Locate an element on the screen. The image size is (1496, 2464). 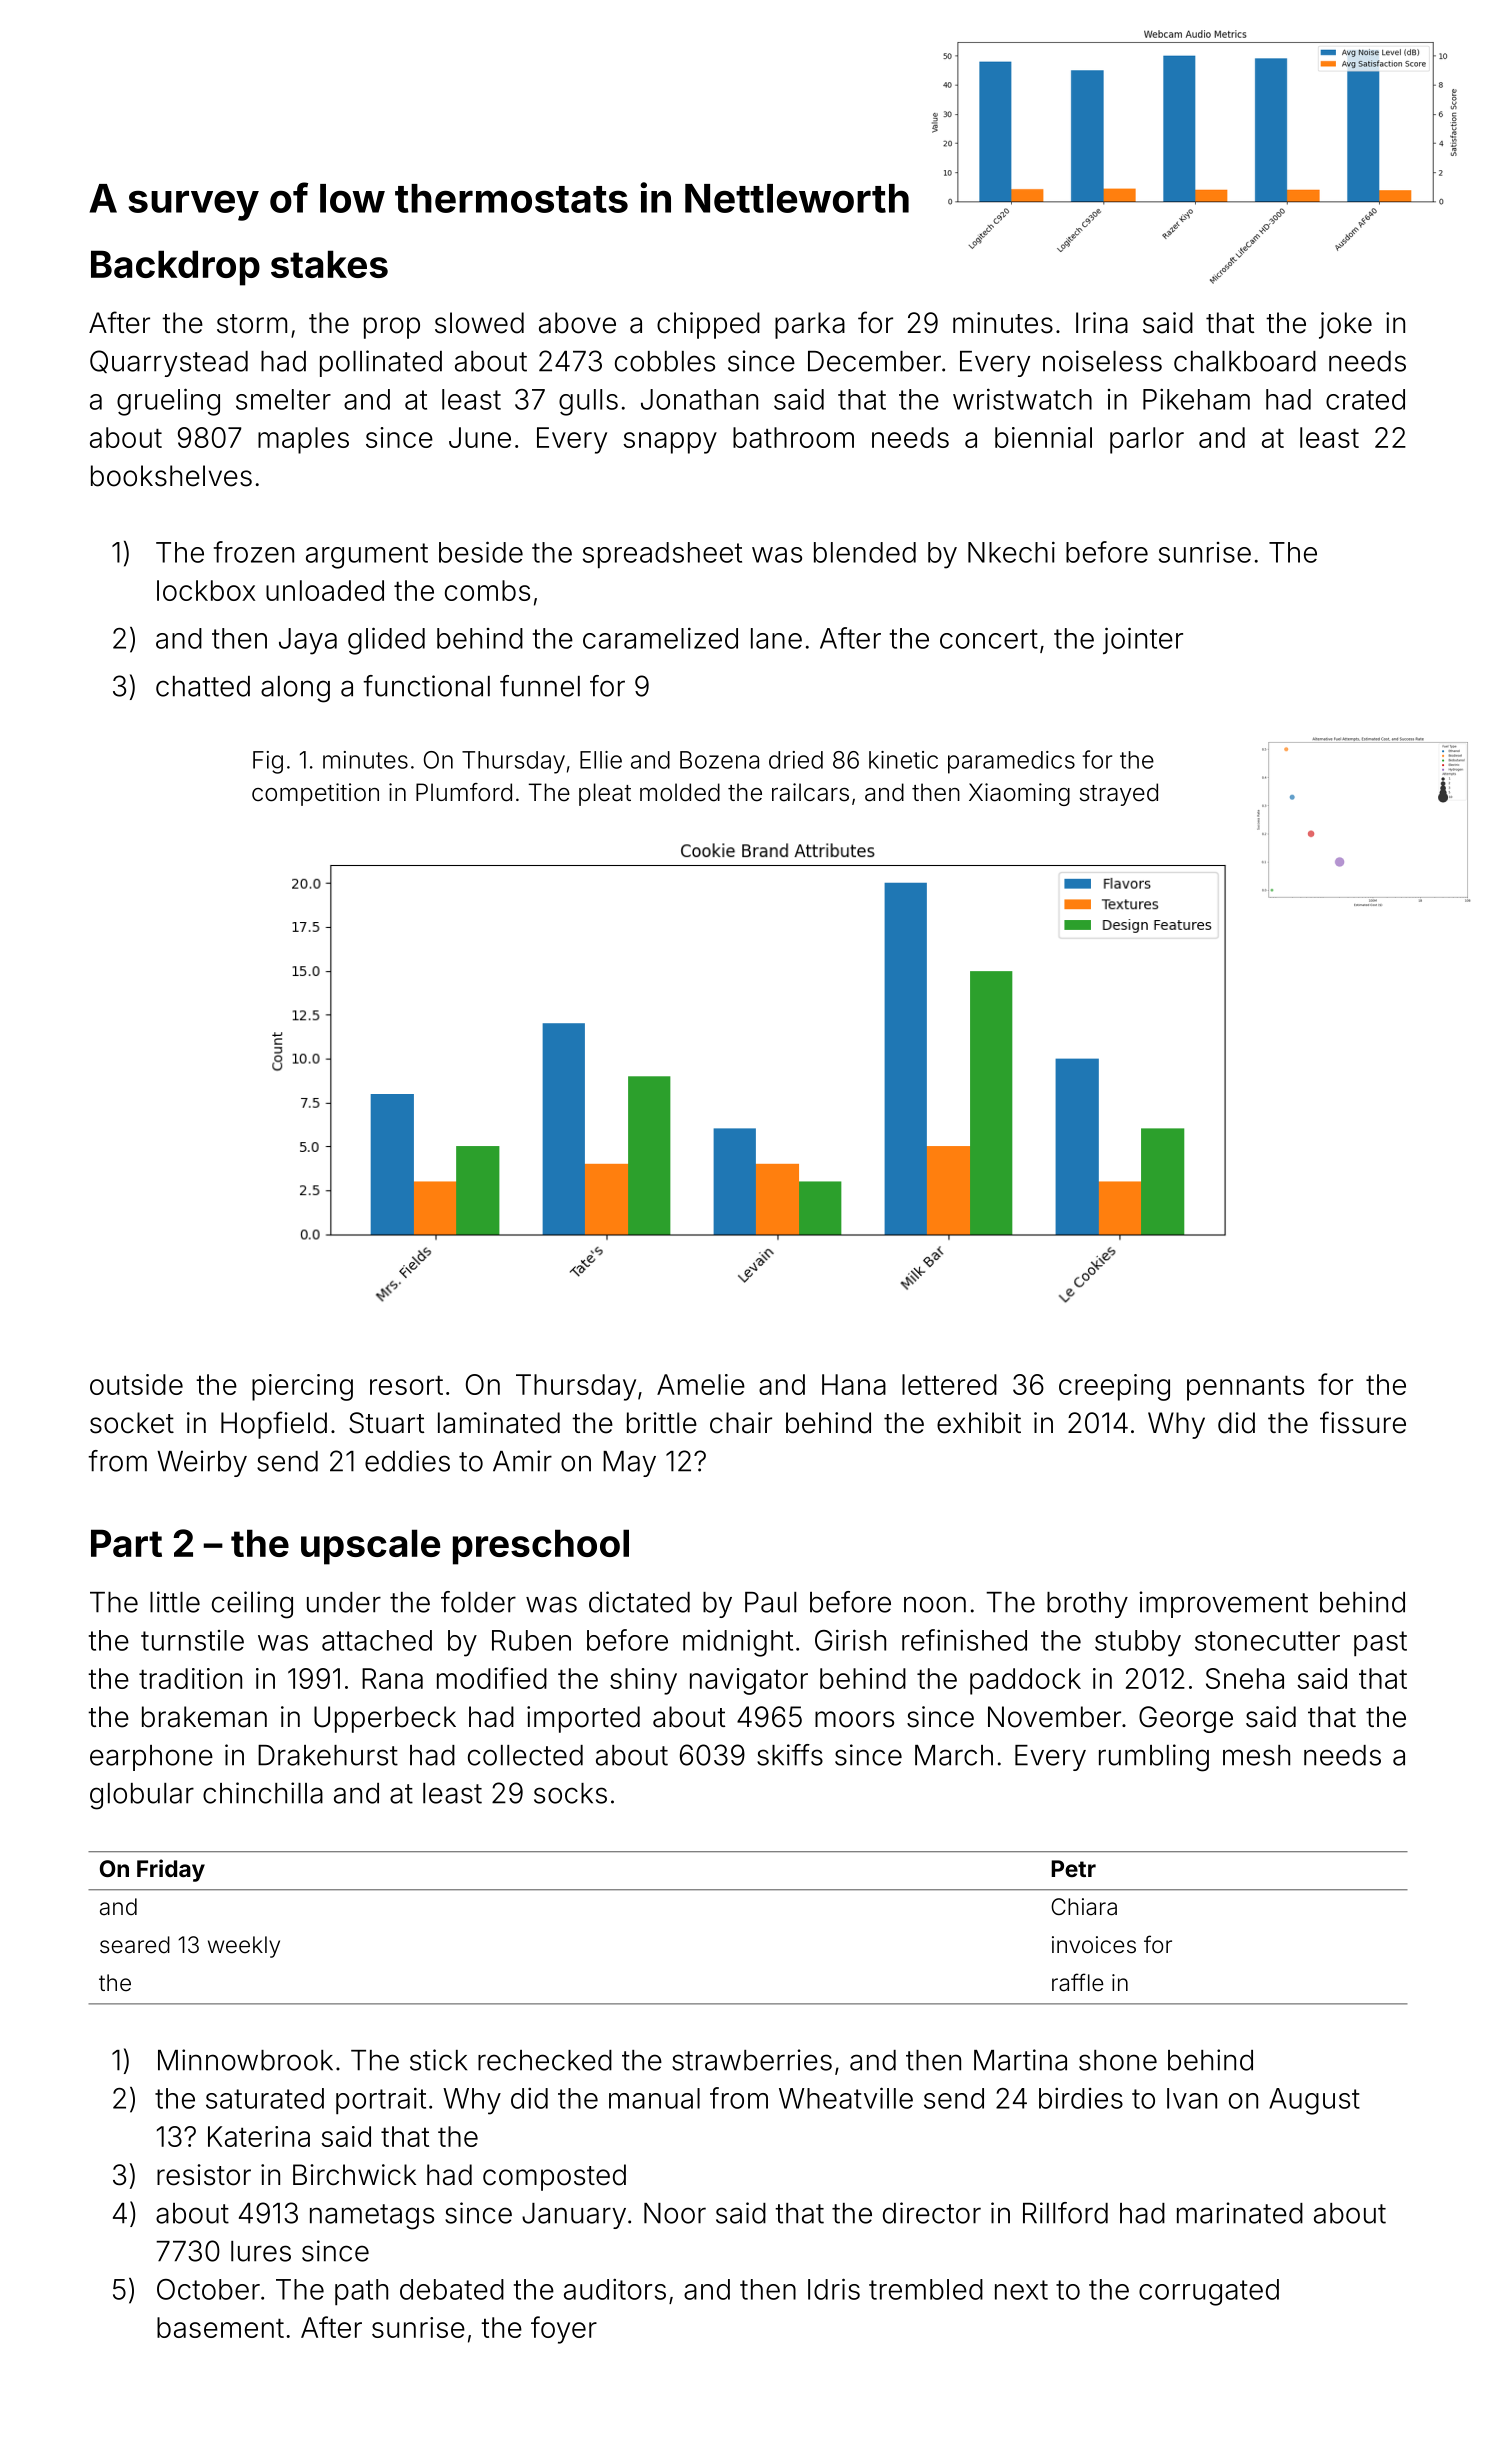
Hana is located at coordinates (854, 1384).
